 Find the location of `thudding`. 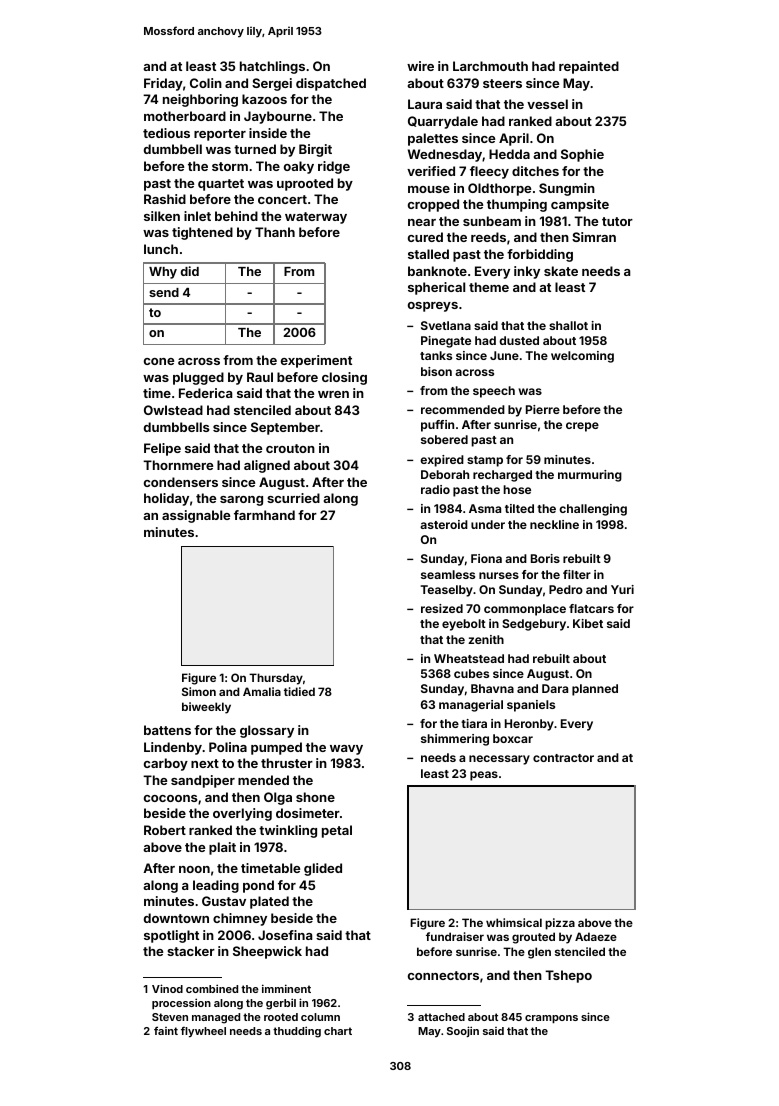

thudding is located at coordinates (297, 1032).
